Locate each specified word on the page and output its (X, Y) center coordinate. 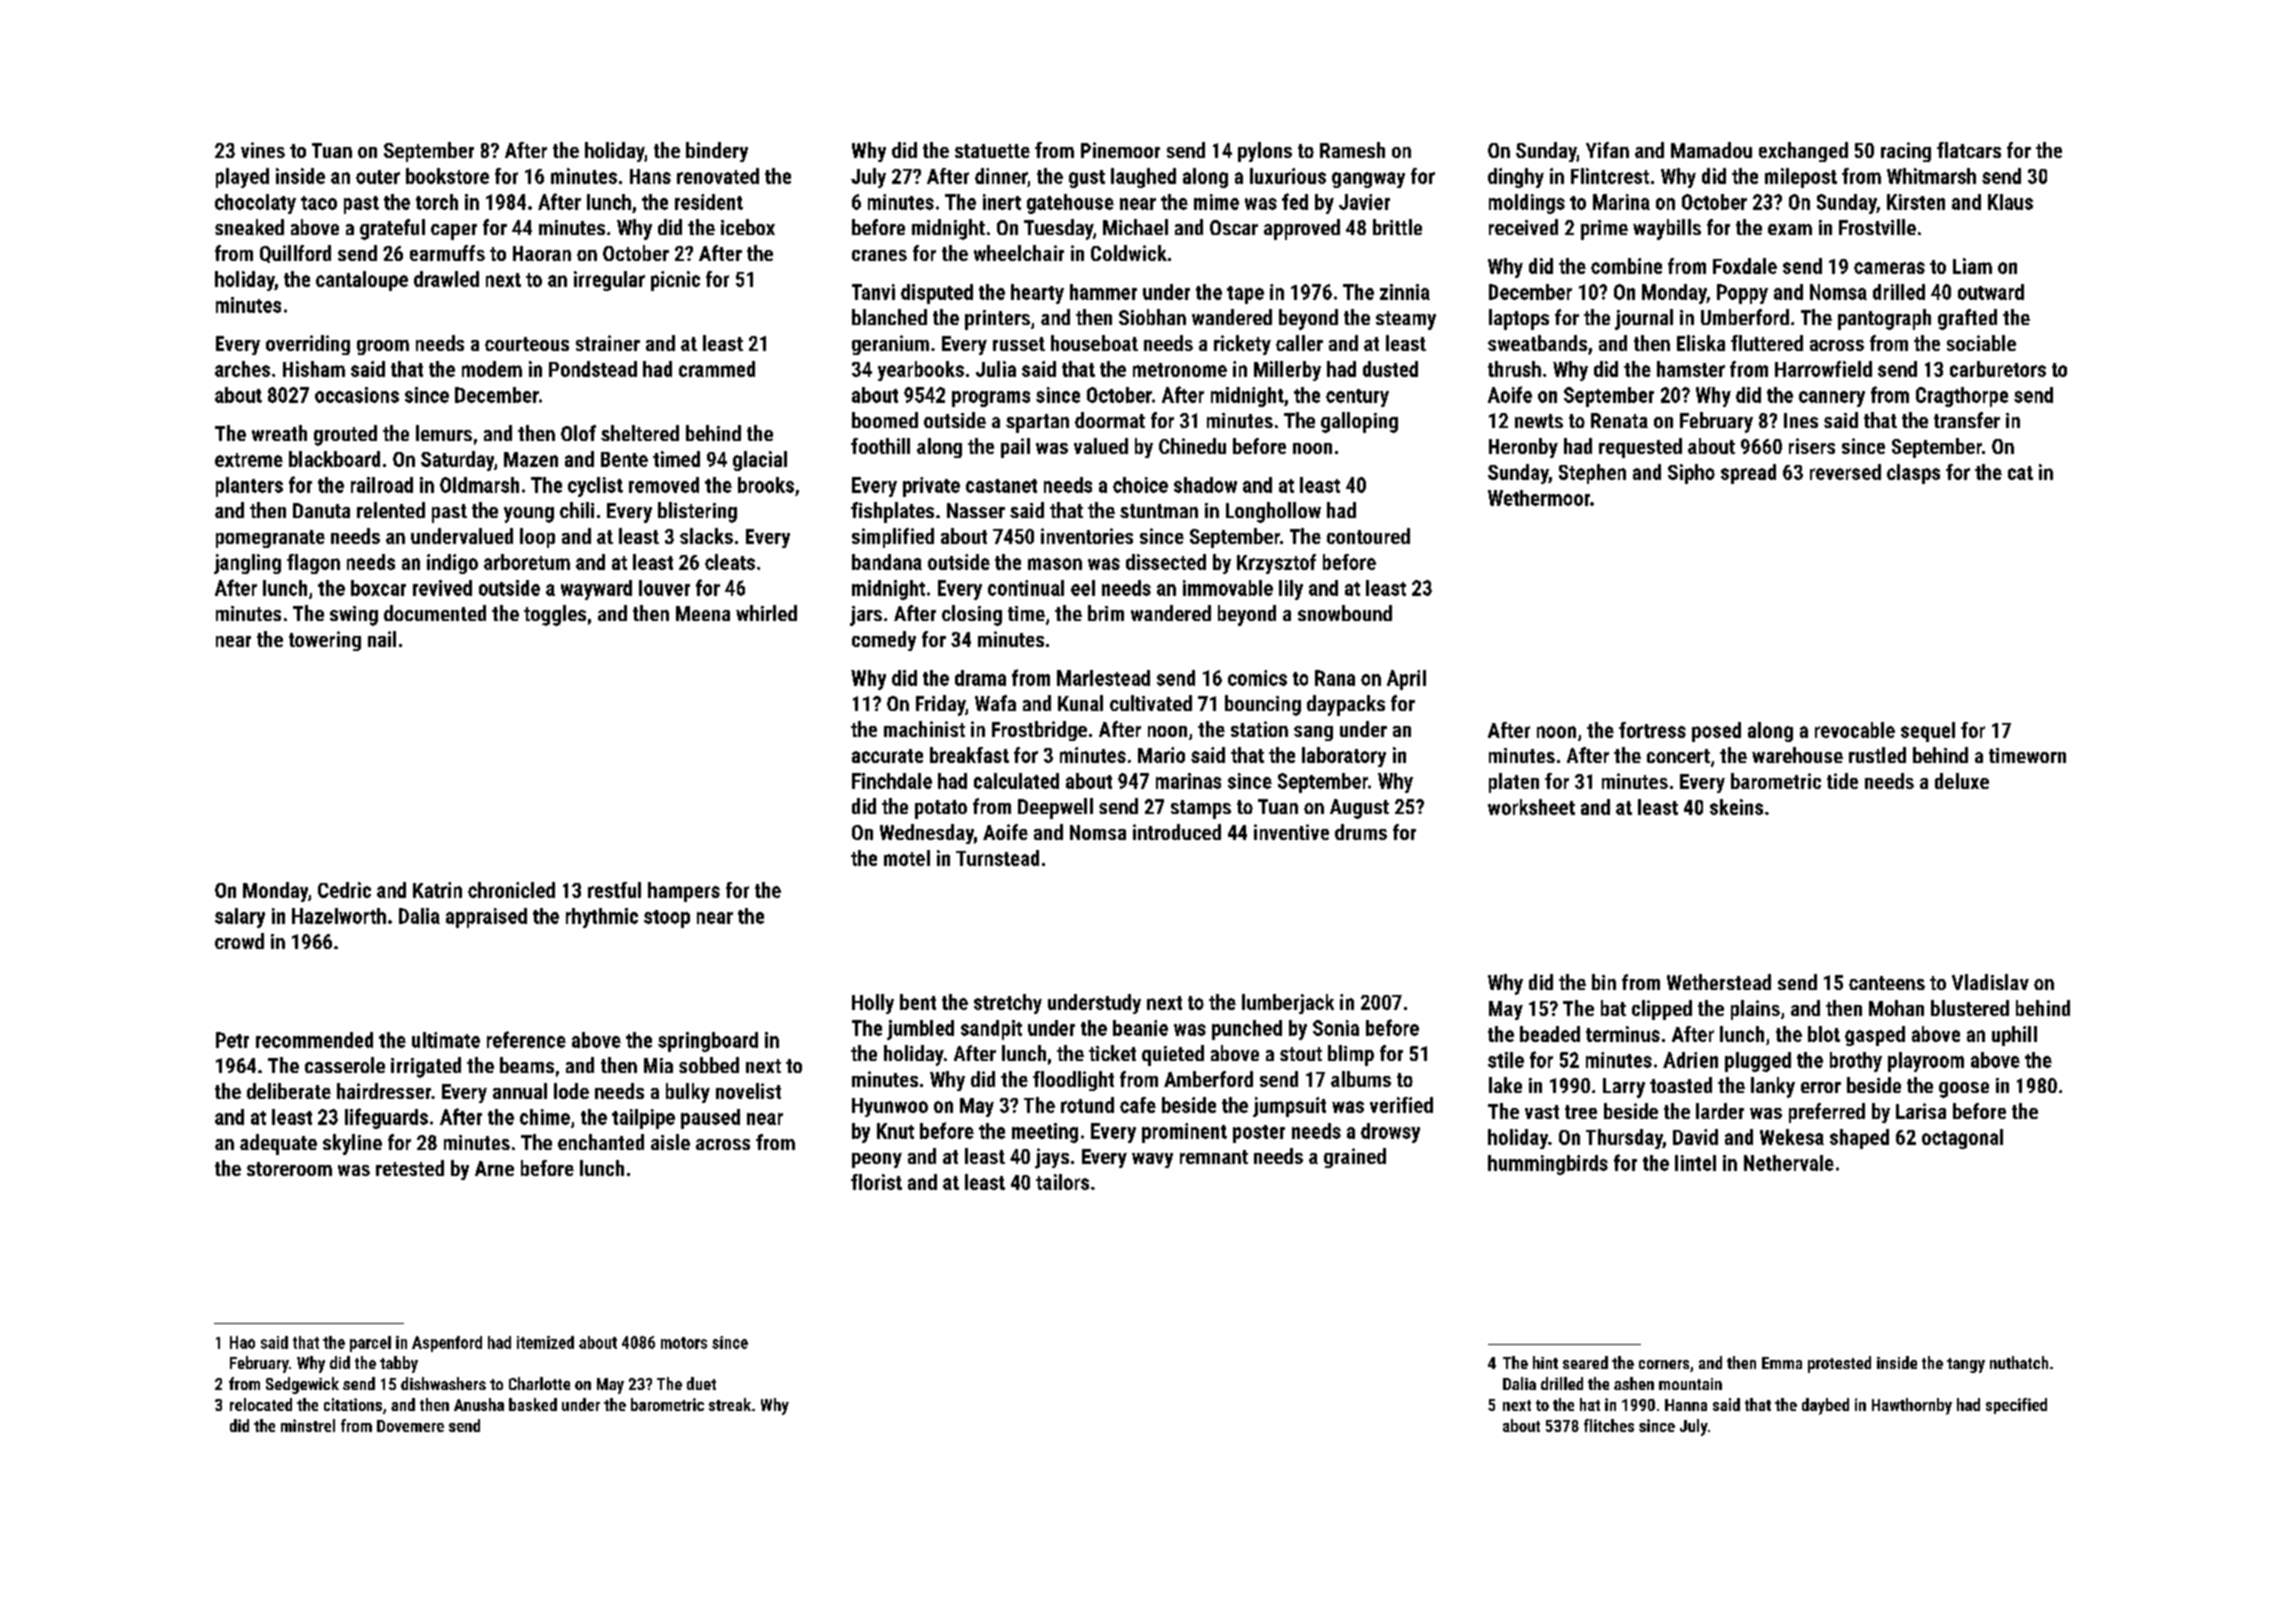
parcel (370, 1344)
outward (1991, 292)
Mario (1161, 755)
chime (545, 1117)
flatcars (1969, 150)
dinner (1001, 176)
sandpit (991, 1030)
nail (382, 639)
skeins (1736, 807)
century (1357, 398)
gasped (1875, 1036)
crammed (717, 369)
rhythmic (602, 918)
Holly (873, 1004)
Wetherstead (1719, 982)
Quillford (295, 254)
